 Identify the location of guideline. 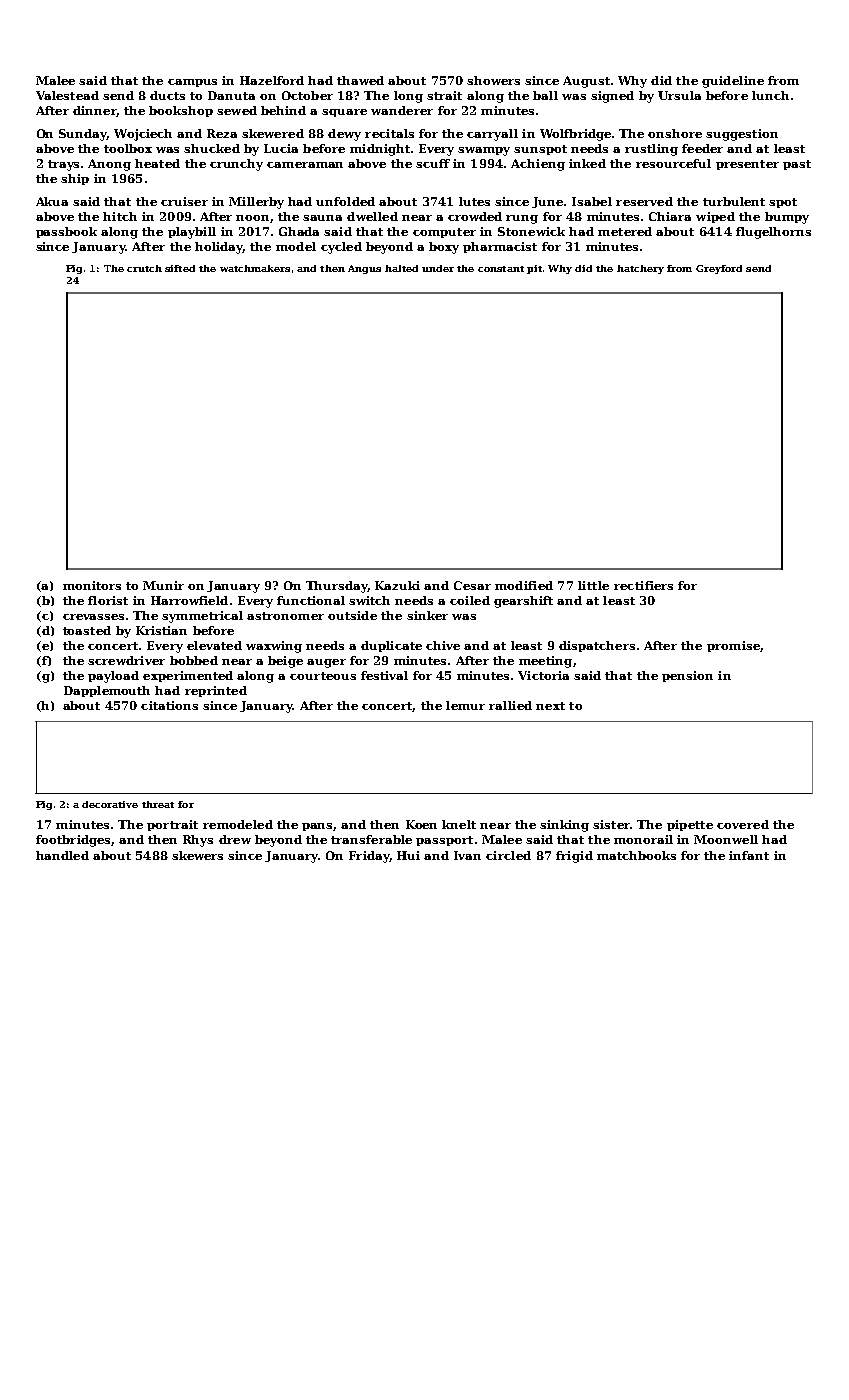
(733, 82).
